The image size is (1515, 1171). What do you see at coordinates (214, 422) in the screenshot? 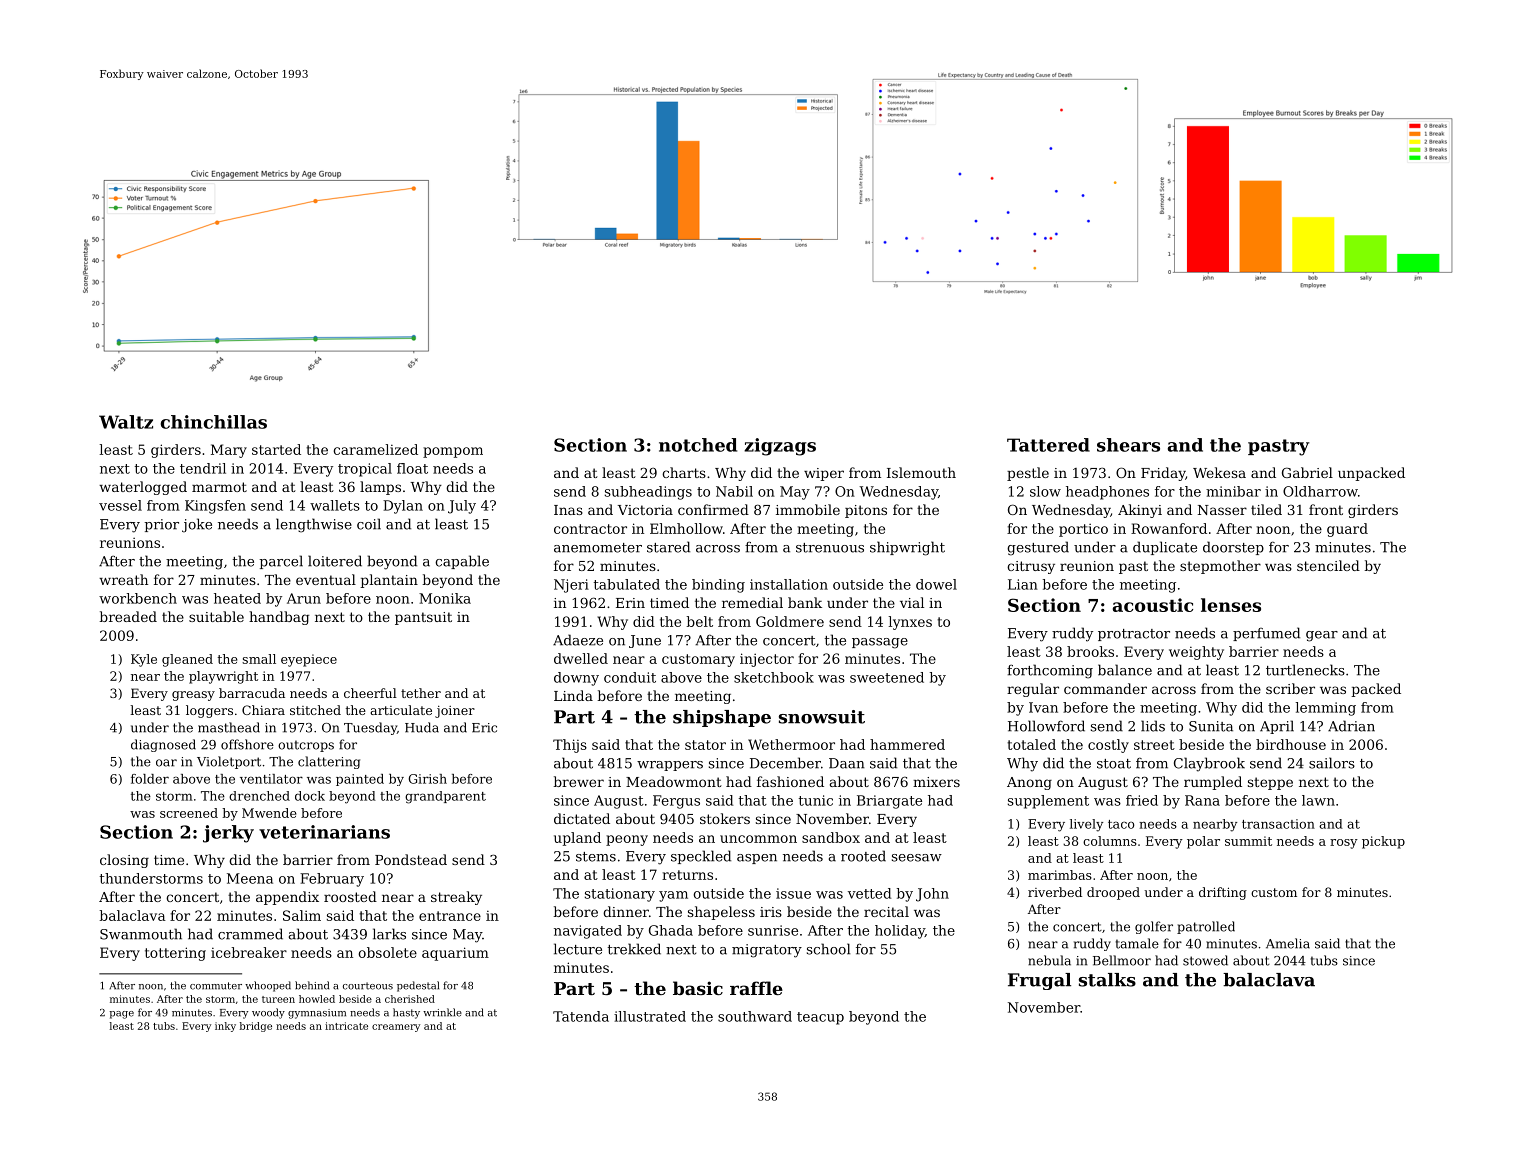
I see `chinchillas` at bounding box center [214, 422].
